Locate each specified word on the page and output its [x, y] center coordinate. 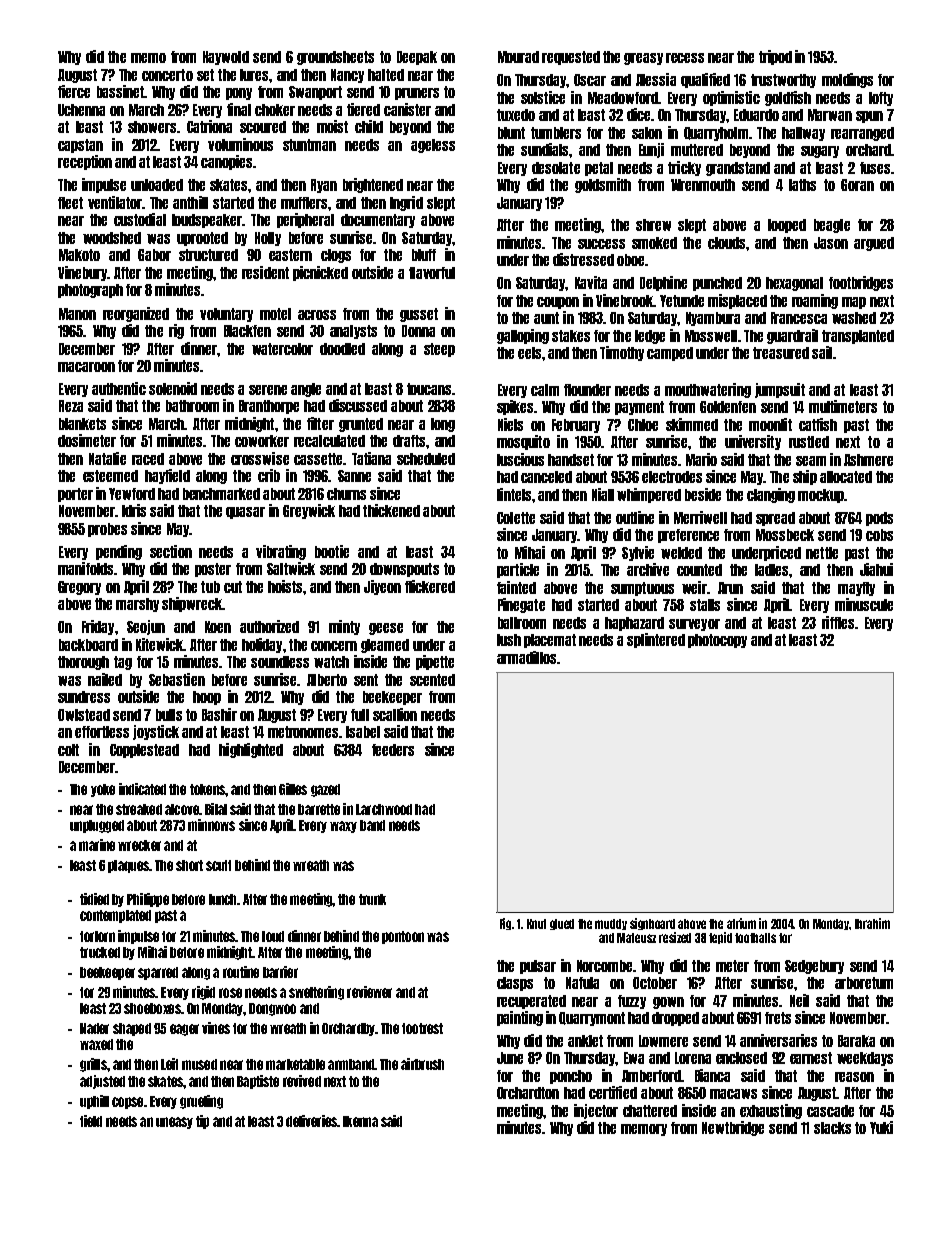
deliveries [312, 1121]
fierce [74, 91]
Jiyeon [382, 587]
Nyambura [713, 319]
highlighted [251, 750]
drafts [409, 441]
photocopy [717, 641]
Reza [71, 406]
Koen [218, 627]
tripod [775, 57]
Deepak [417, 58]
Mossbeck [785, 535]
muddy [611, 924]
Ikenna [360, 1121]
